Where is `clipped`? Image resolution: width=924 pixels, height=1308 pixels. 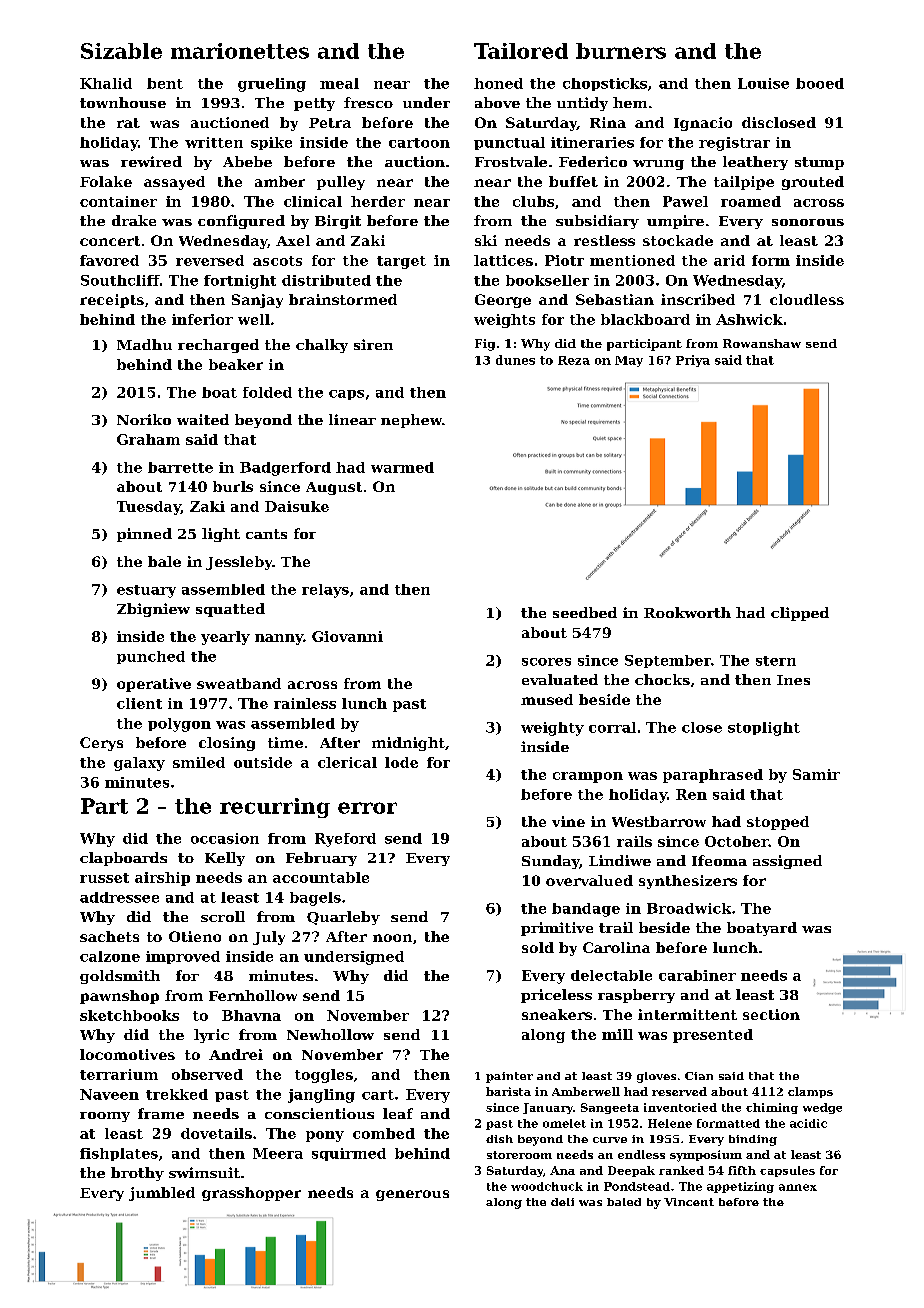
clipped is located at coordinates (800, 614).
